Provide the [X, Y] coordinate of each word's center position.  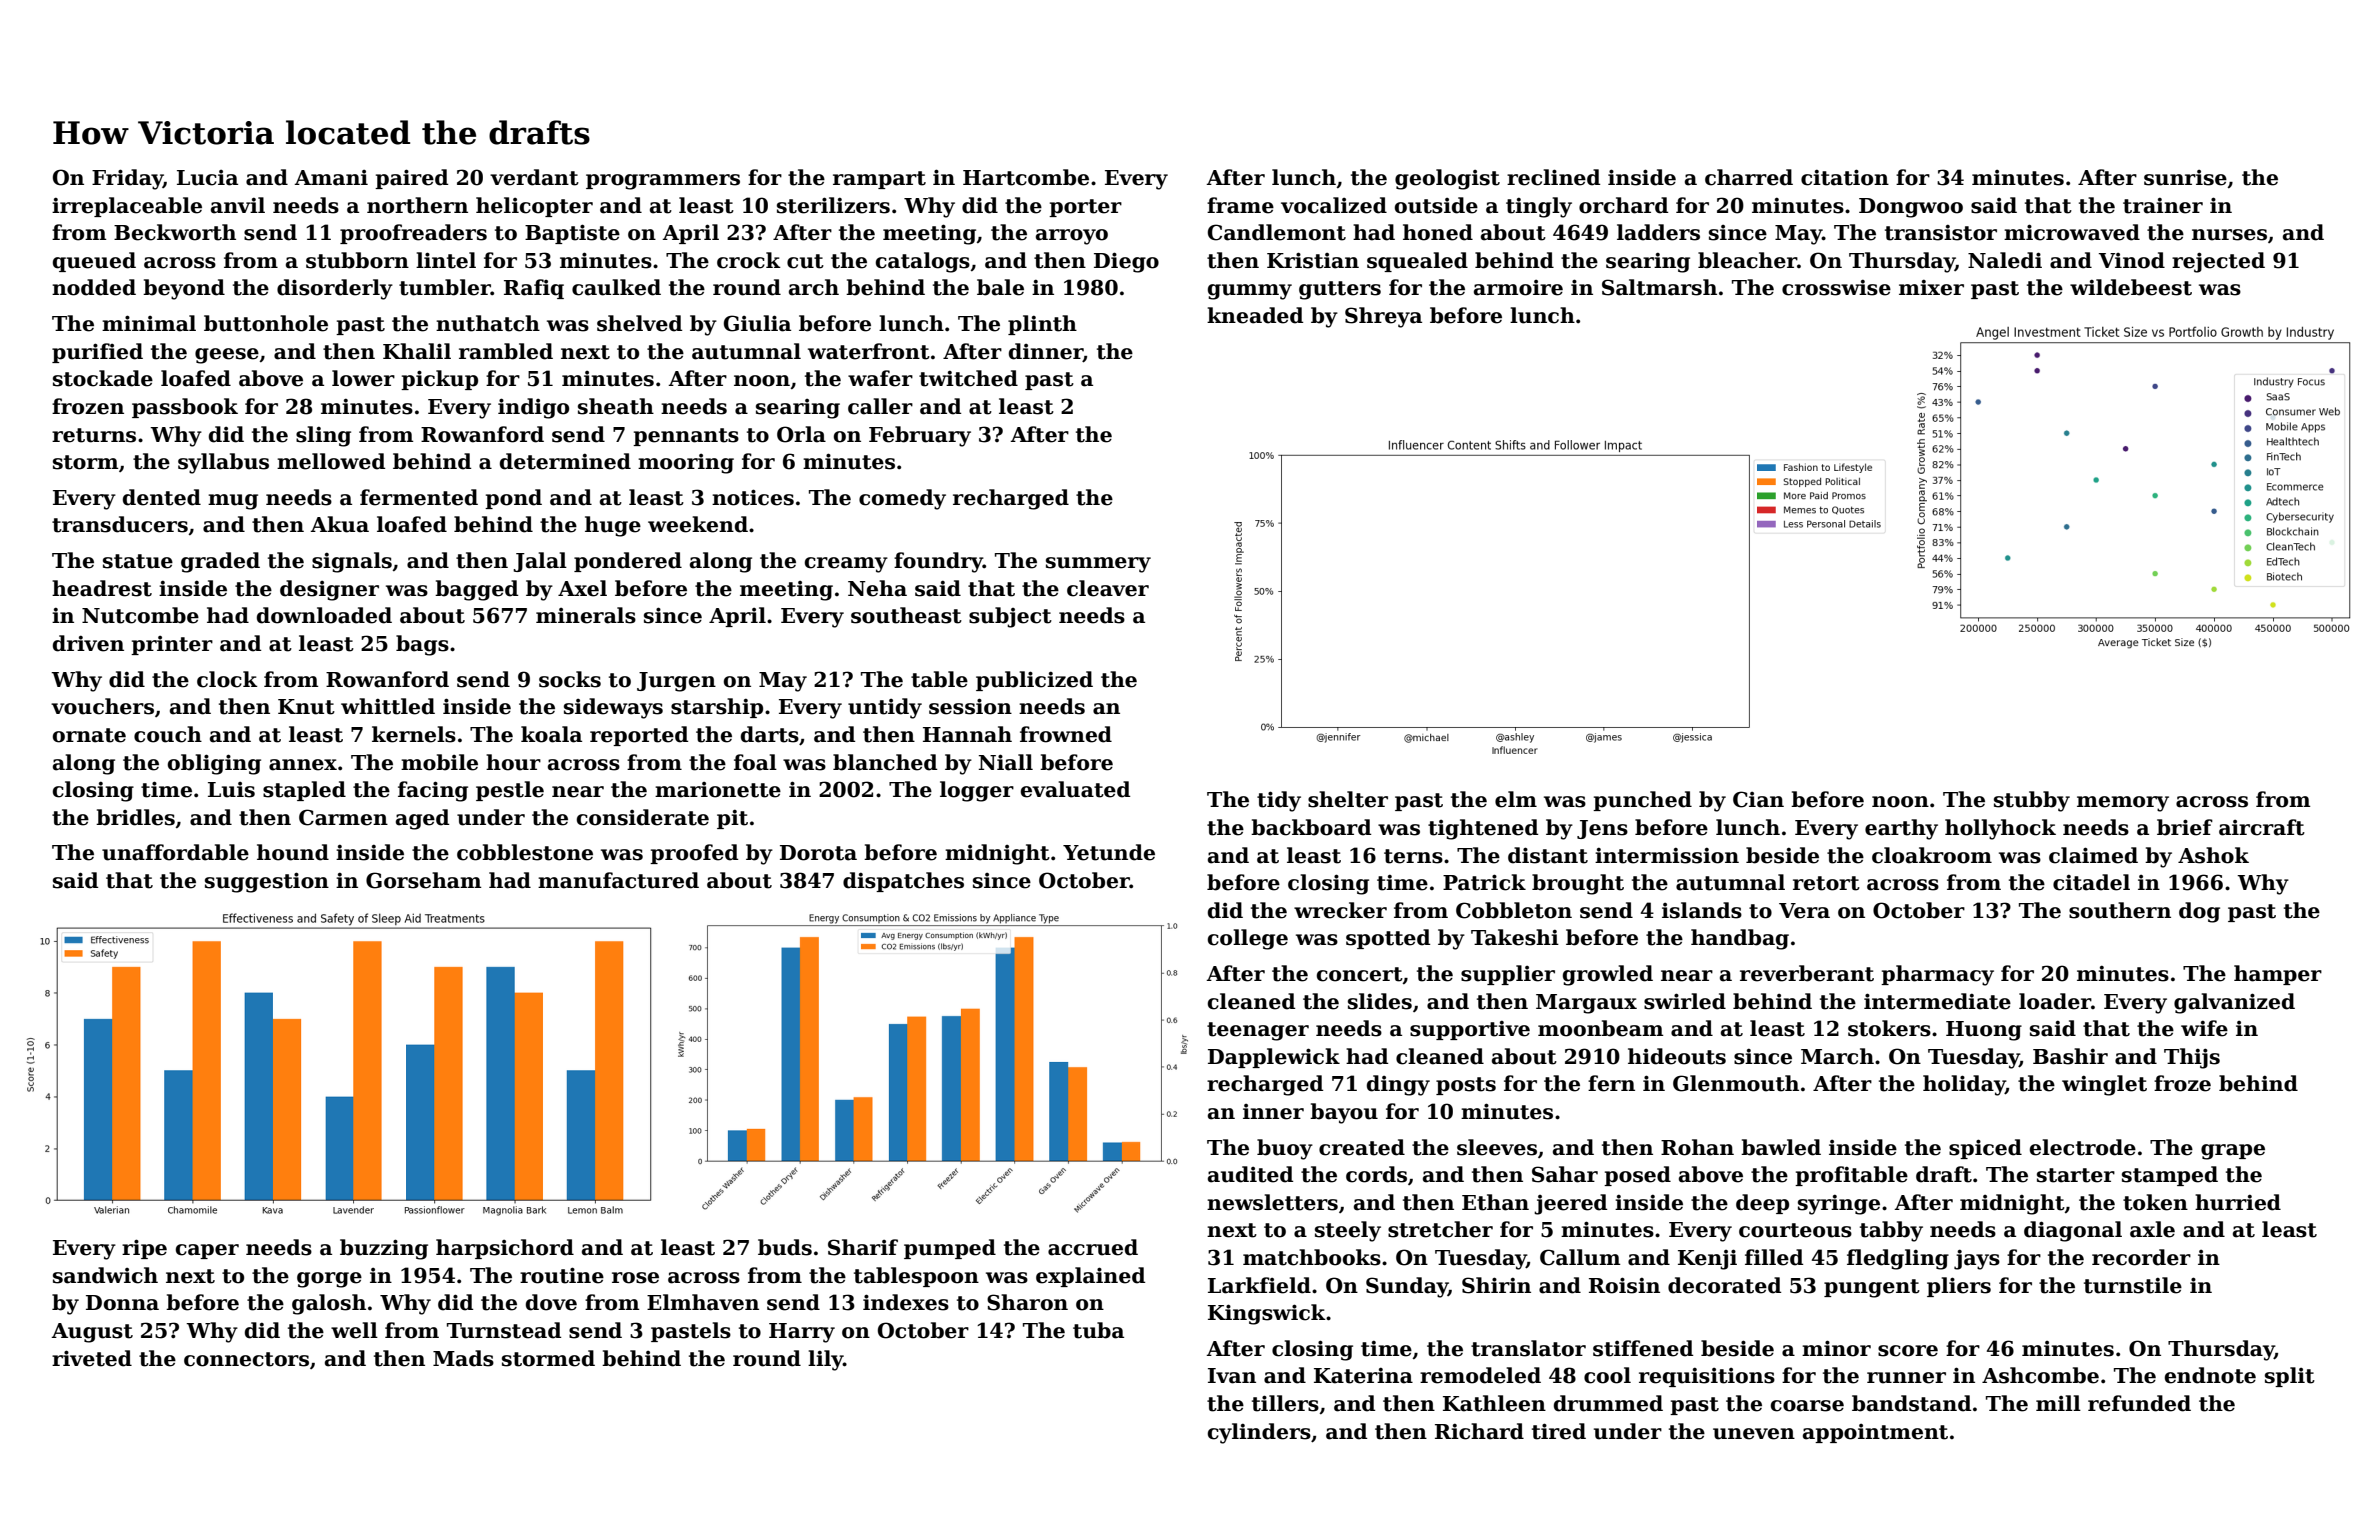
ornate [89, 735]
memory [2123, 804]
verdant [534, 177]
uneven [1754, 1434]
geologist [1447, 179]
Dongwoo [1911, 208]
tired [1559, 1431]
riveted [92, 1358]
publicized [1034, 681]
